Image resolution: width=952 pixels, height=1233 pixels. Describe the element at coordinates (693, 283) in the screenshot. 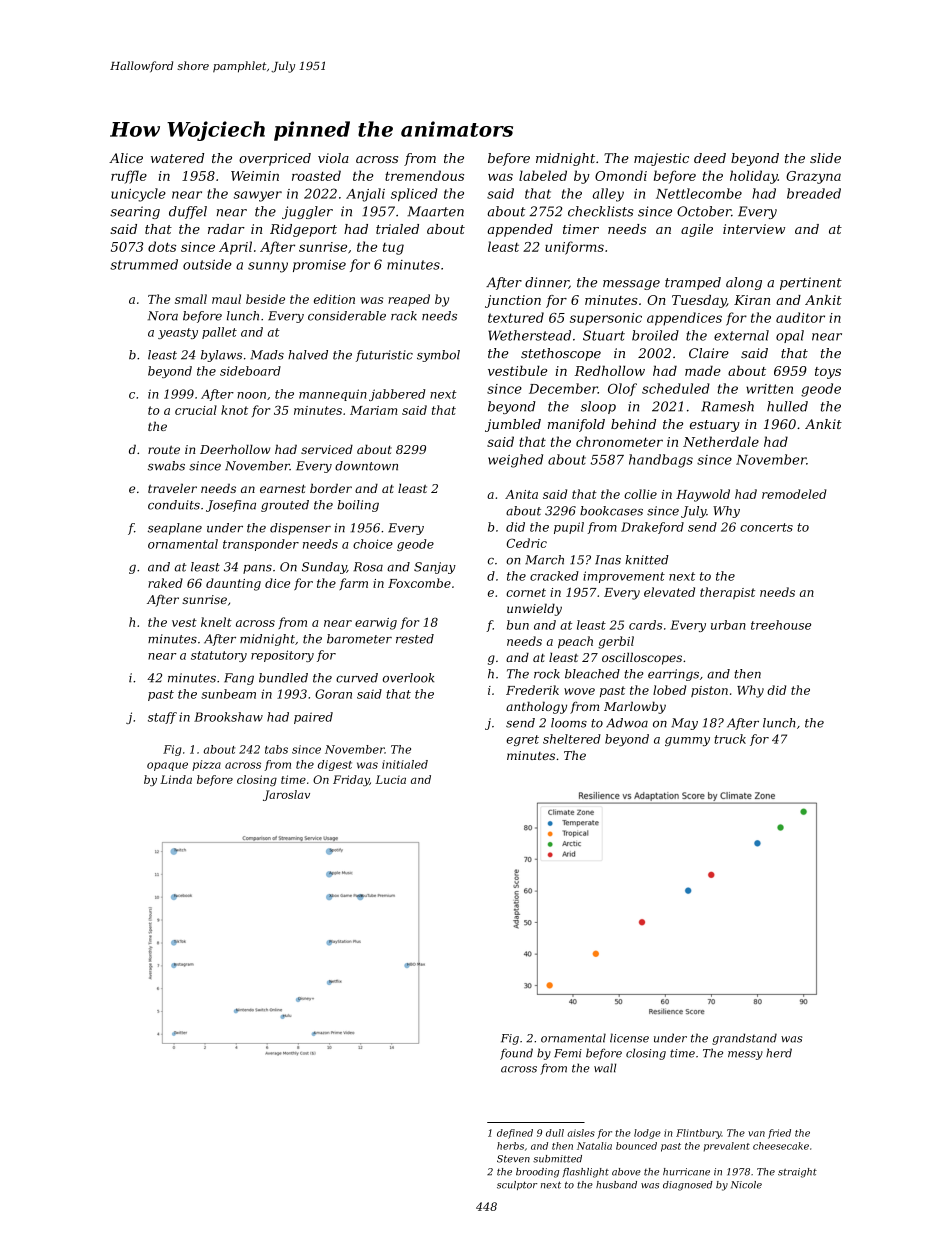

I see `tramped` at that location.
